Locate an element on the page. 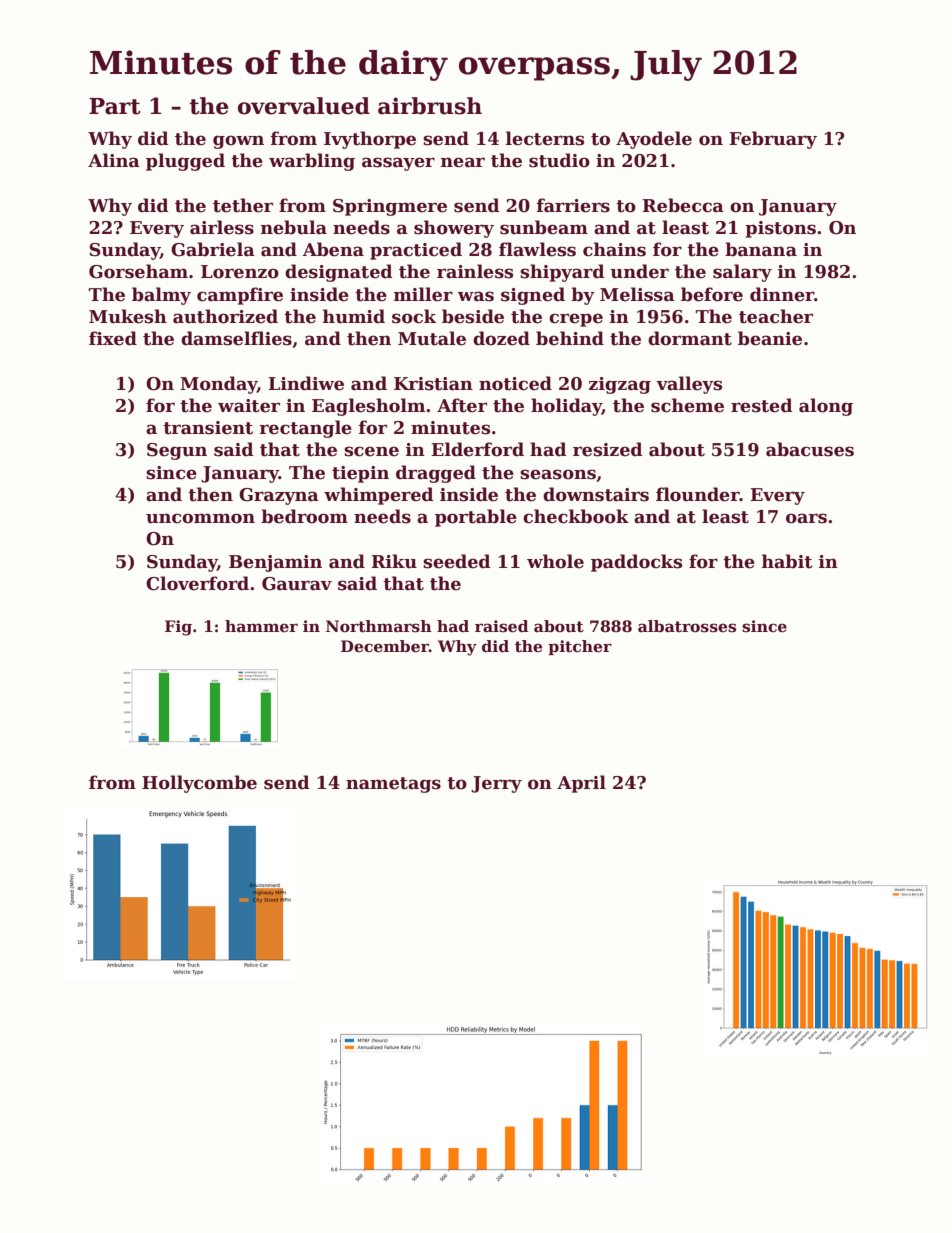  airbrush is located at coordinates (430, 106).
